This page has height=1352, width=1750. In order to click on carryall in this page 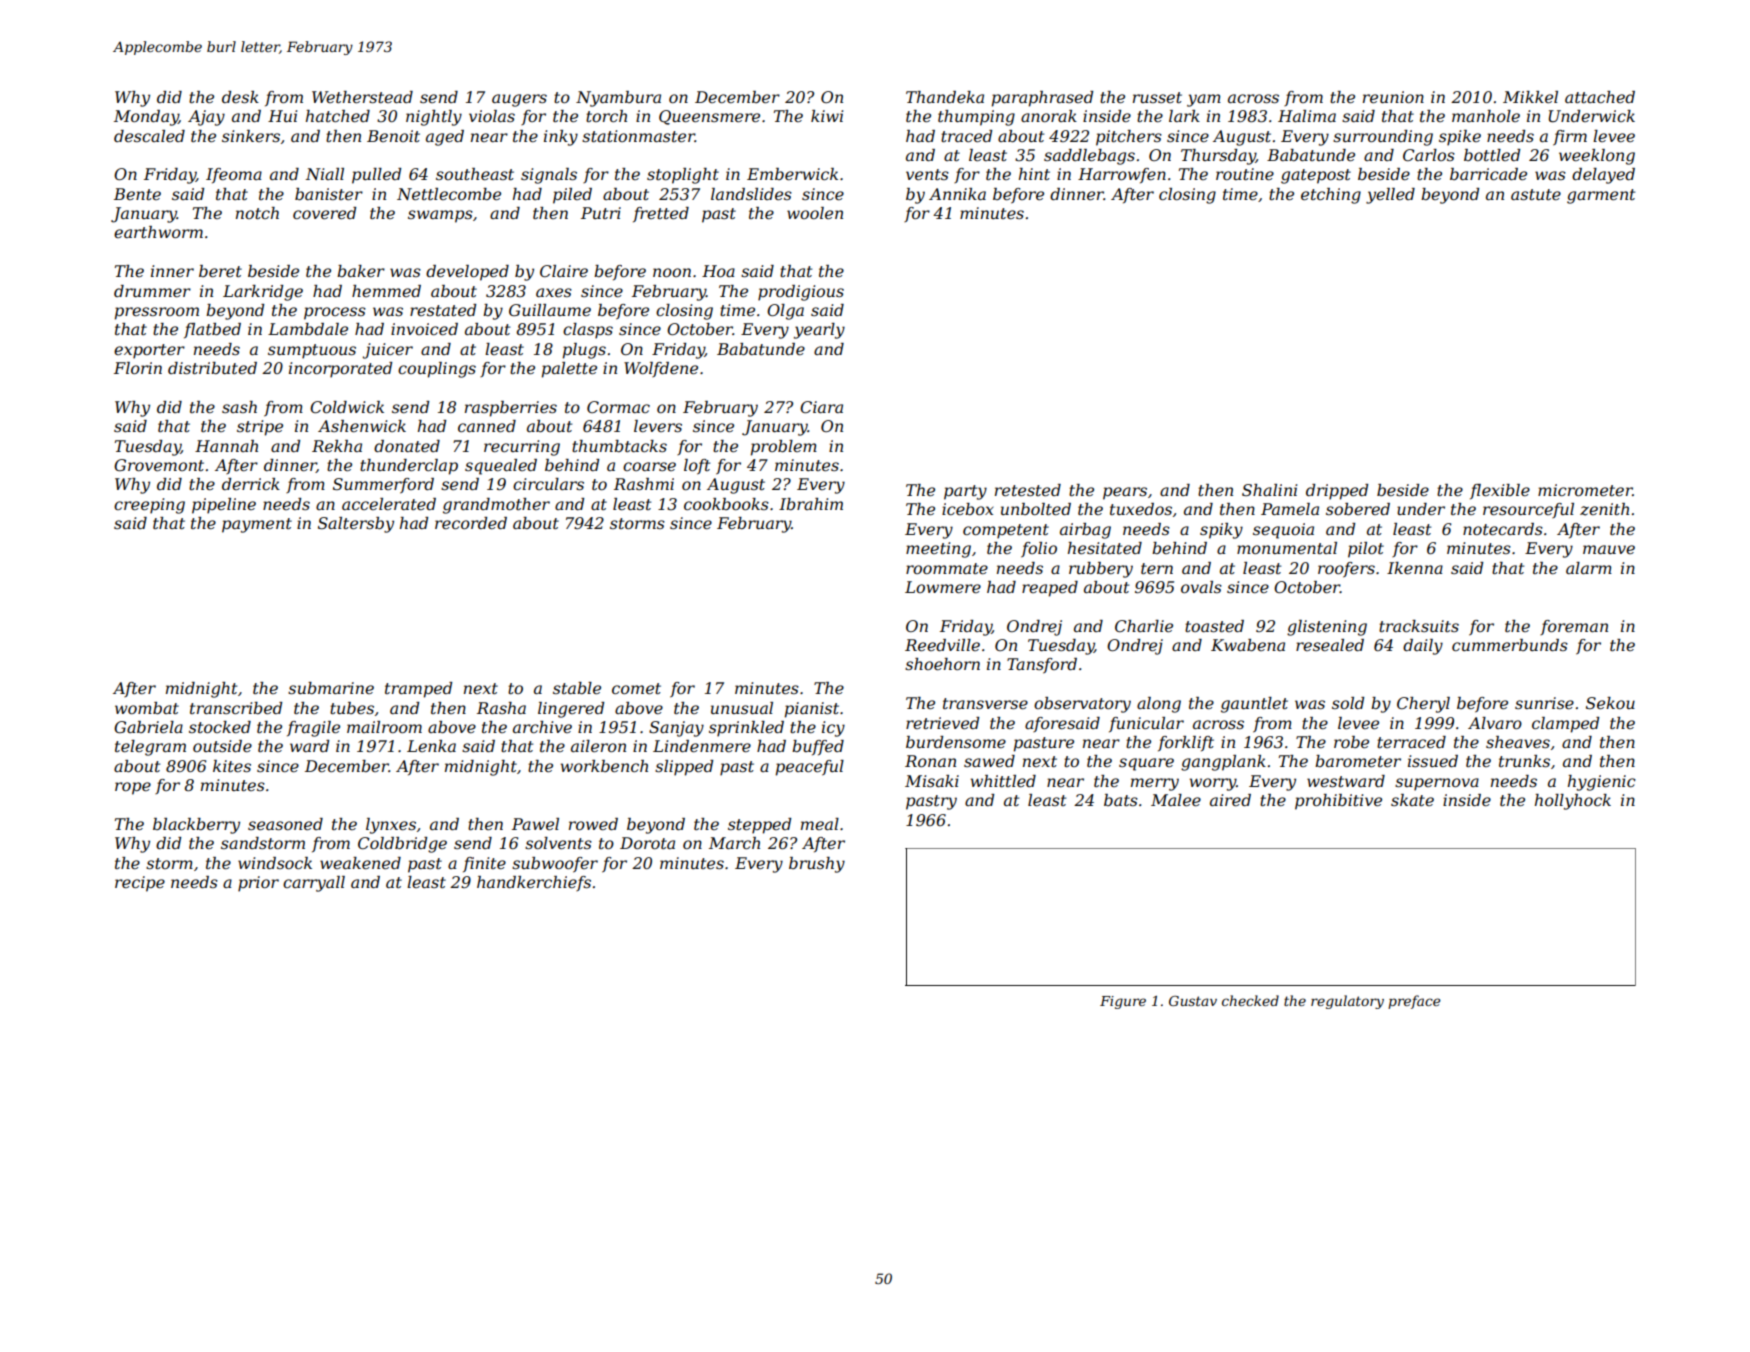, I will do `click(314, 884)`.
